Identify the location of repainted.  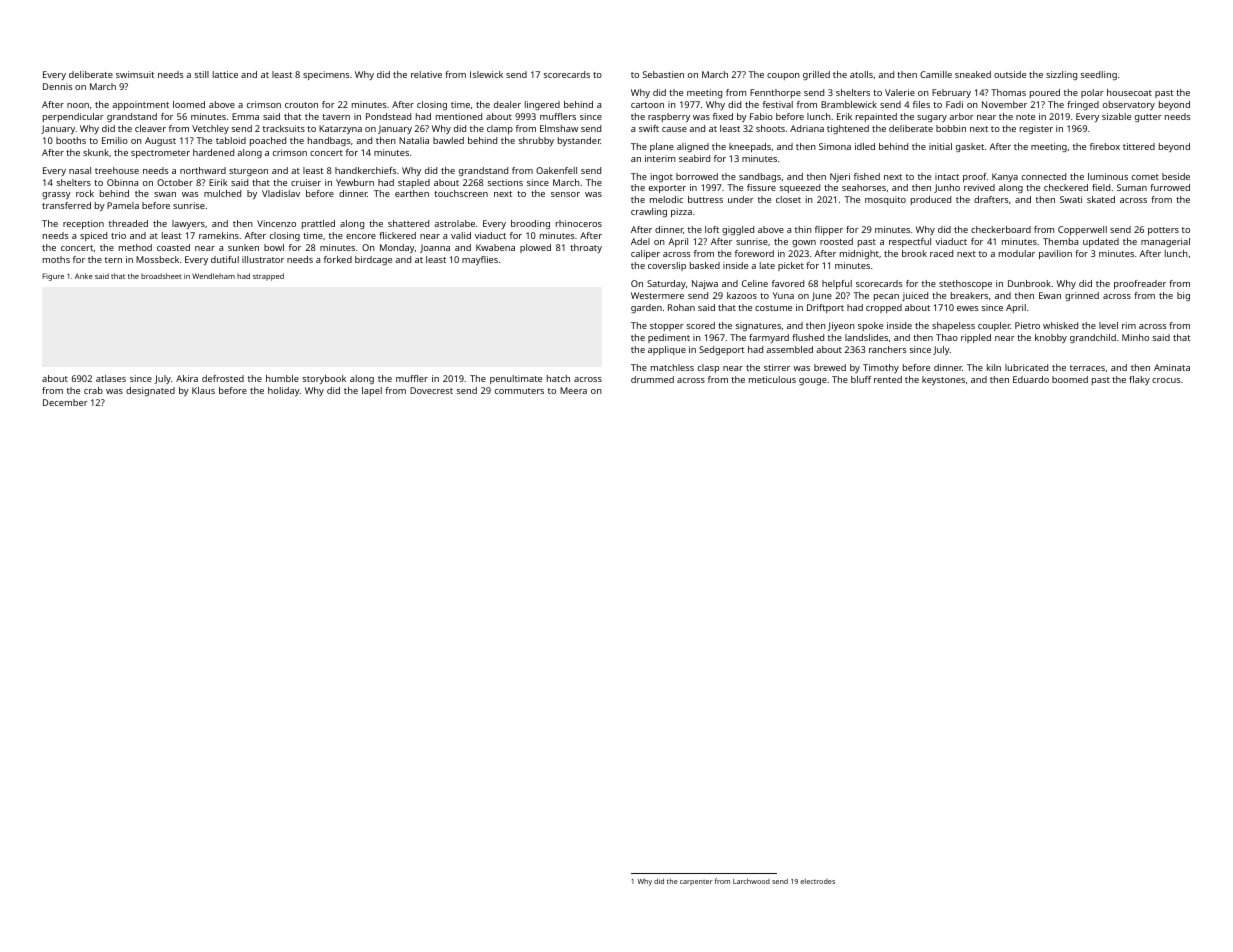
(876, 117).
